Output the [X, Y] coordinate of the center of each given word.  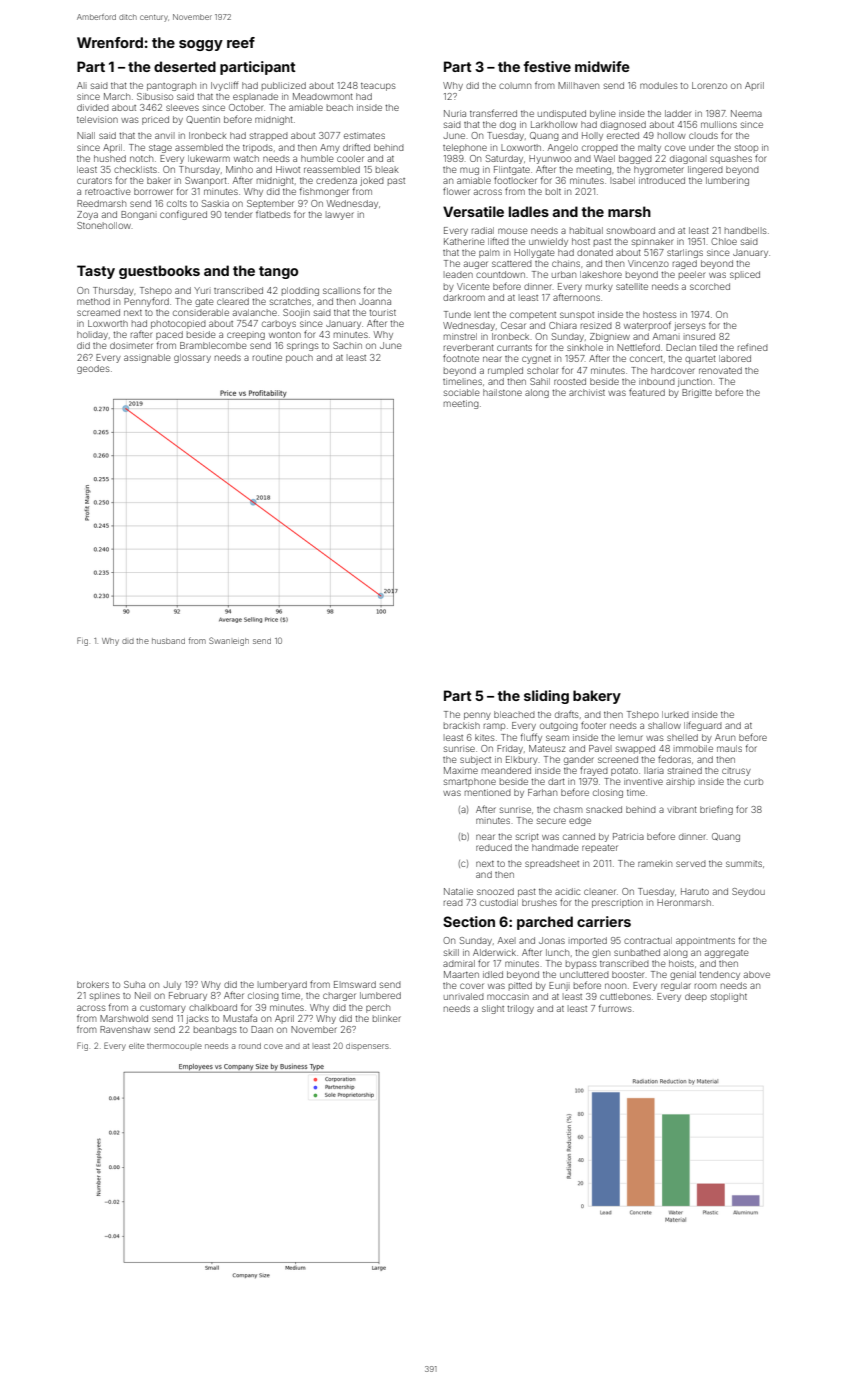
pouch [299, 358]
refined [753, 347]
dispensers [367, 1046]
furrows [615, 1008]
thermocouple [174, 1046]
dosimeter [131, 345]
